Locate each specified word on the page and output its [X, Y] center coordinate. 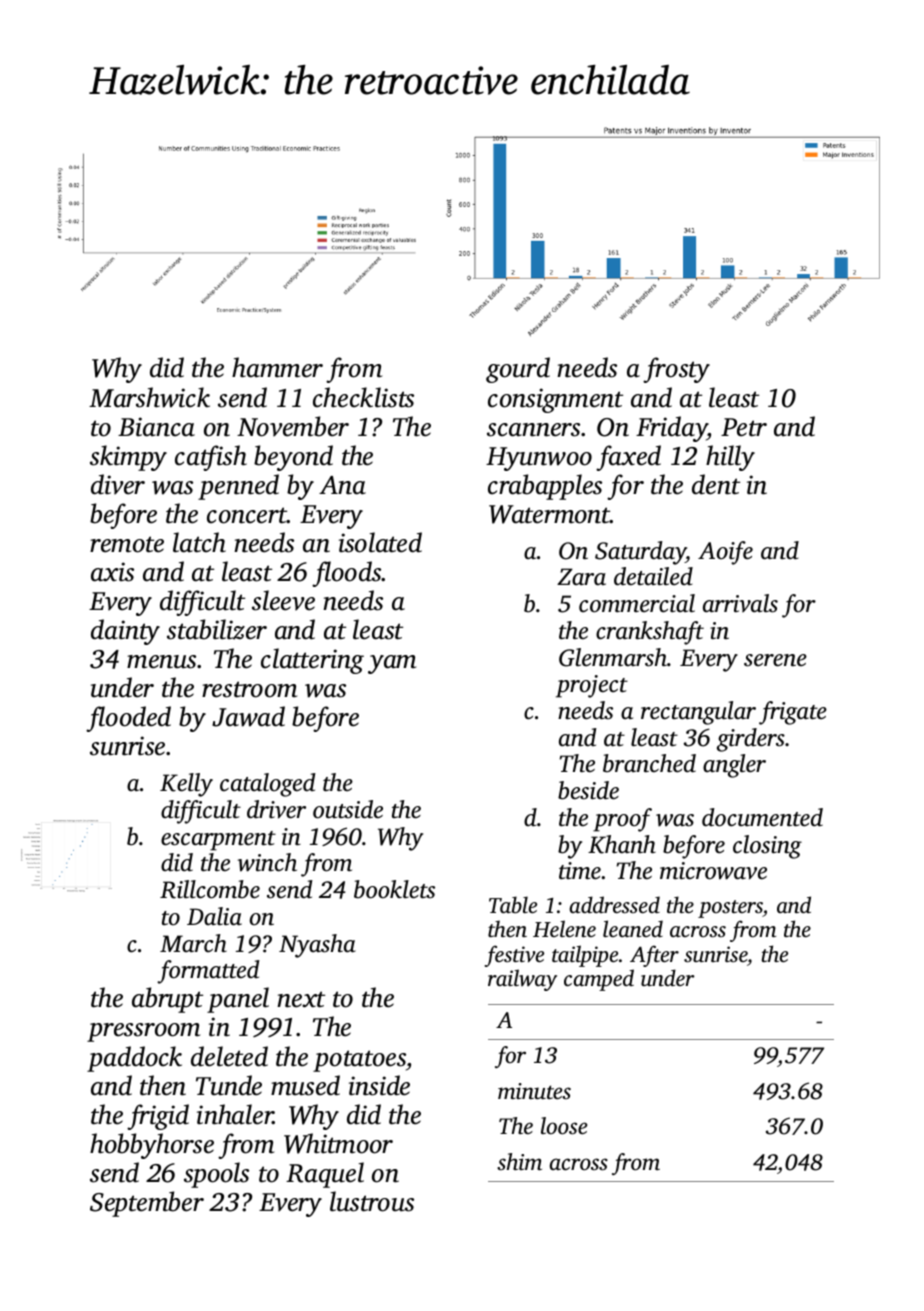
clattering [312, 661]
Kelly [186, 785]
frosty [676, 370]
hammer [277, 367]
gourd [518, 370]
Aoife [725, 553]
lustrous [372, 1201]
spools [216, 1175]
